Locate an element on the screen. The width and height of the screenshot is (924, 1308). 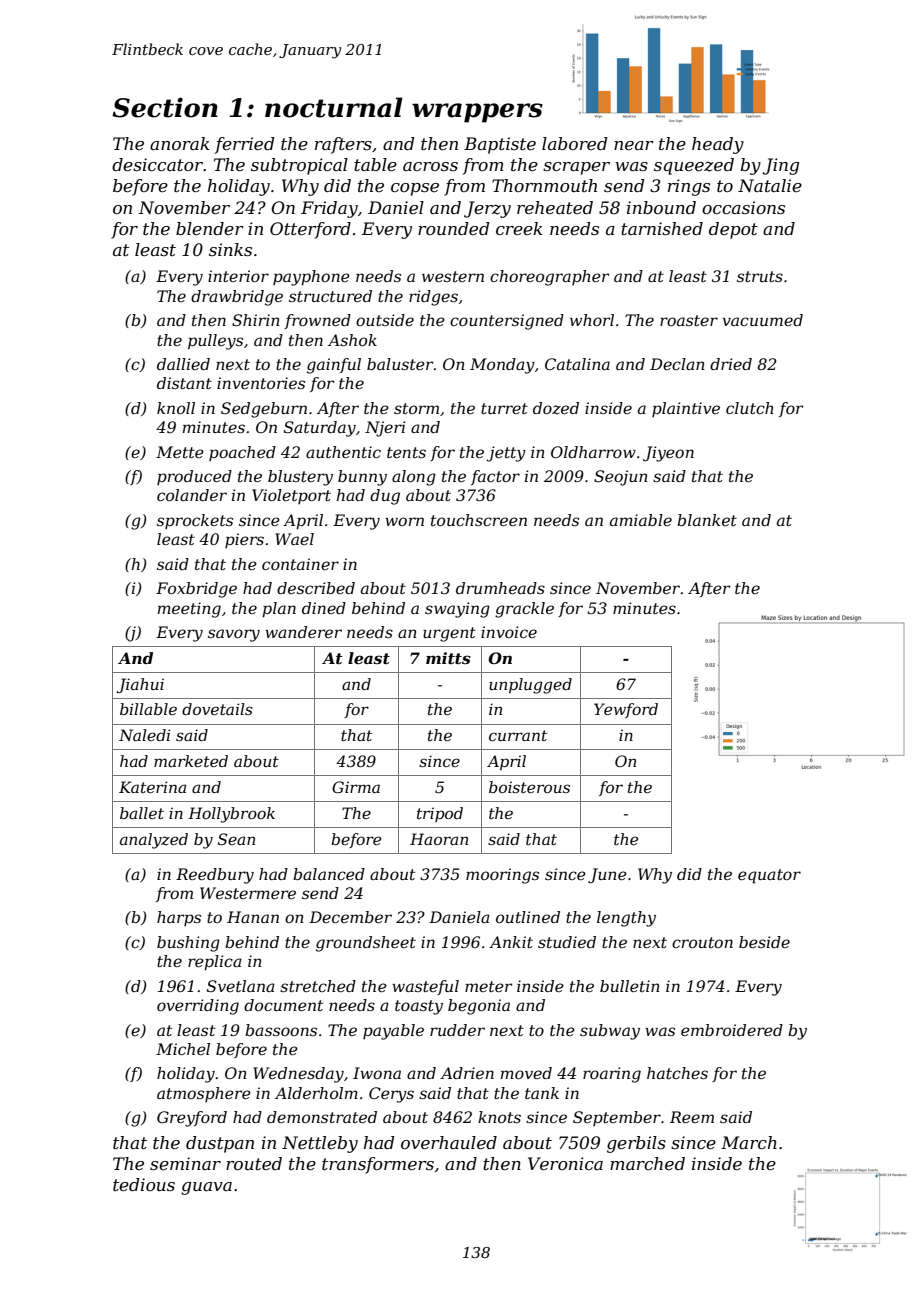
vacuumed is located at coordinates (762, 320).
